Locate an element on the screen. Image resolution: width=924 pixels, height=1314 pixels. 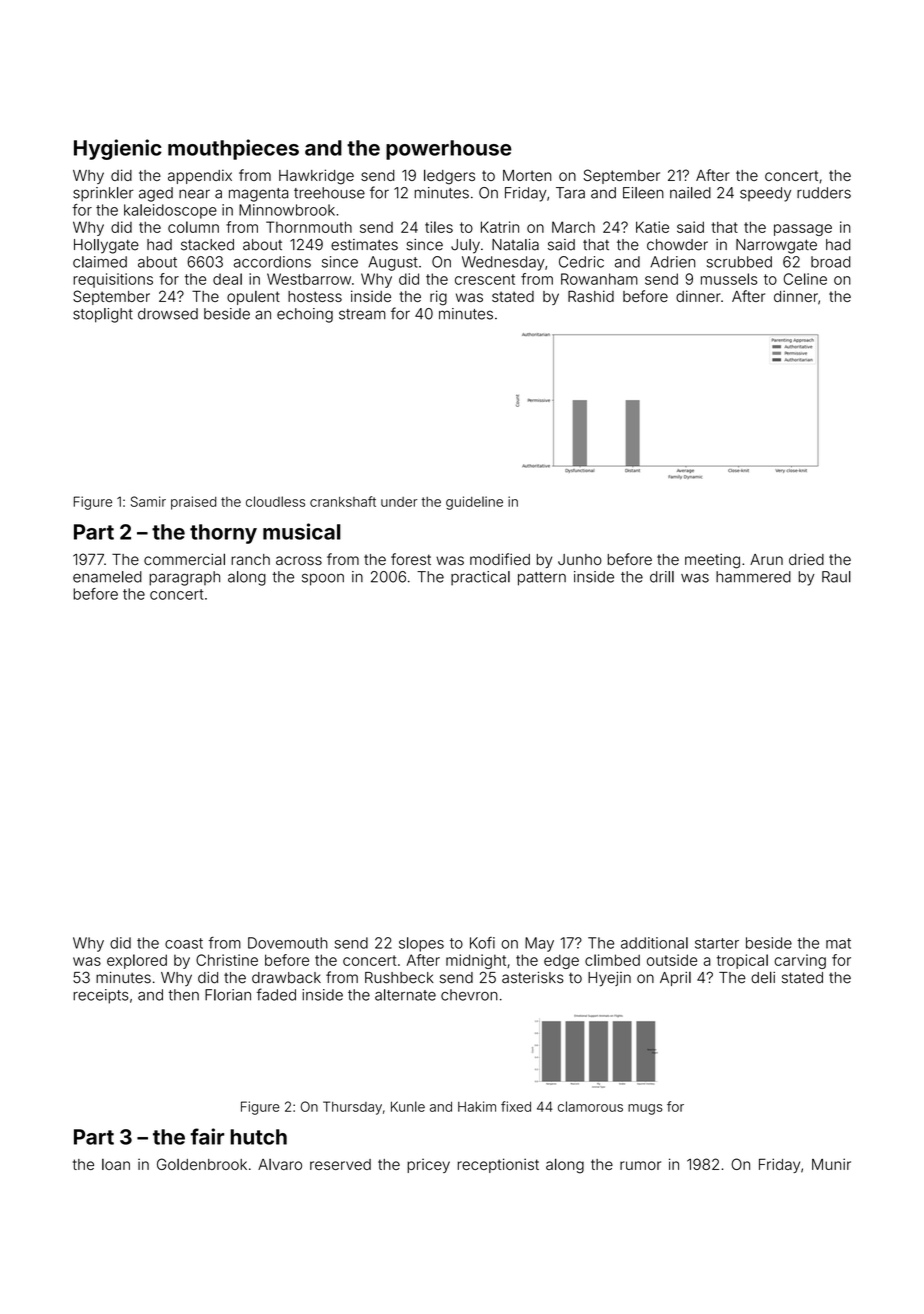
Hawkridge is located at coordinates (316, 177).
